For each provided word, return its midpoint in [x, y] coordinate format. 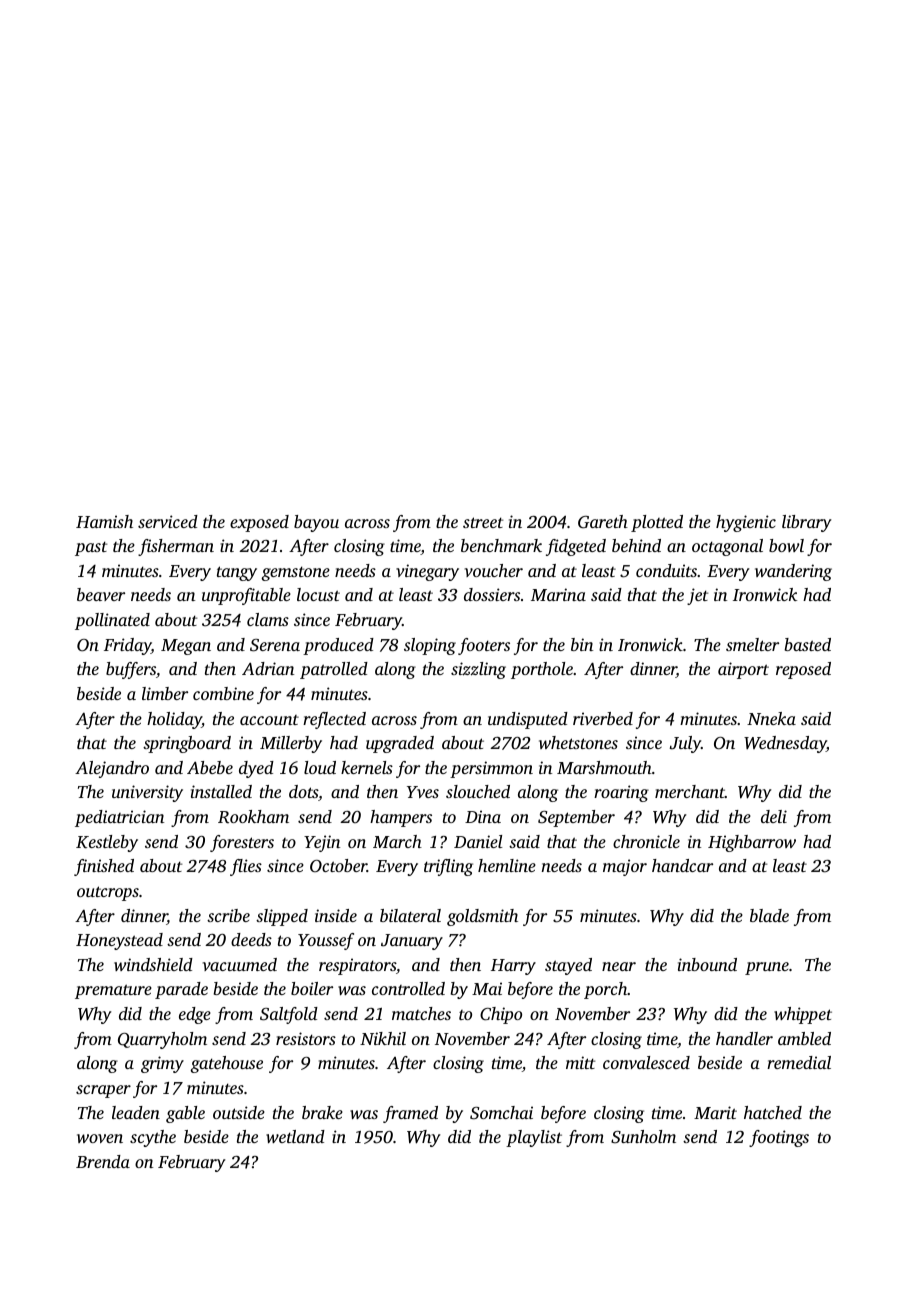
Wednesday [785, 744]
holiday [174, 720]
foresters [242, 843]
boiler [312, 988]
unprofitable [246, 596]
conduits [666, 570]
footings [779, 1138]
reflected [334, 720]
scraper [103, 1091]
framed [410, 1114]
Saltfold [289, 1015]
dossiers [492, 594]
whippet [803, 1015]
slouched [478, 791]
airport [743, 670]
